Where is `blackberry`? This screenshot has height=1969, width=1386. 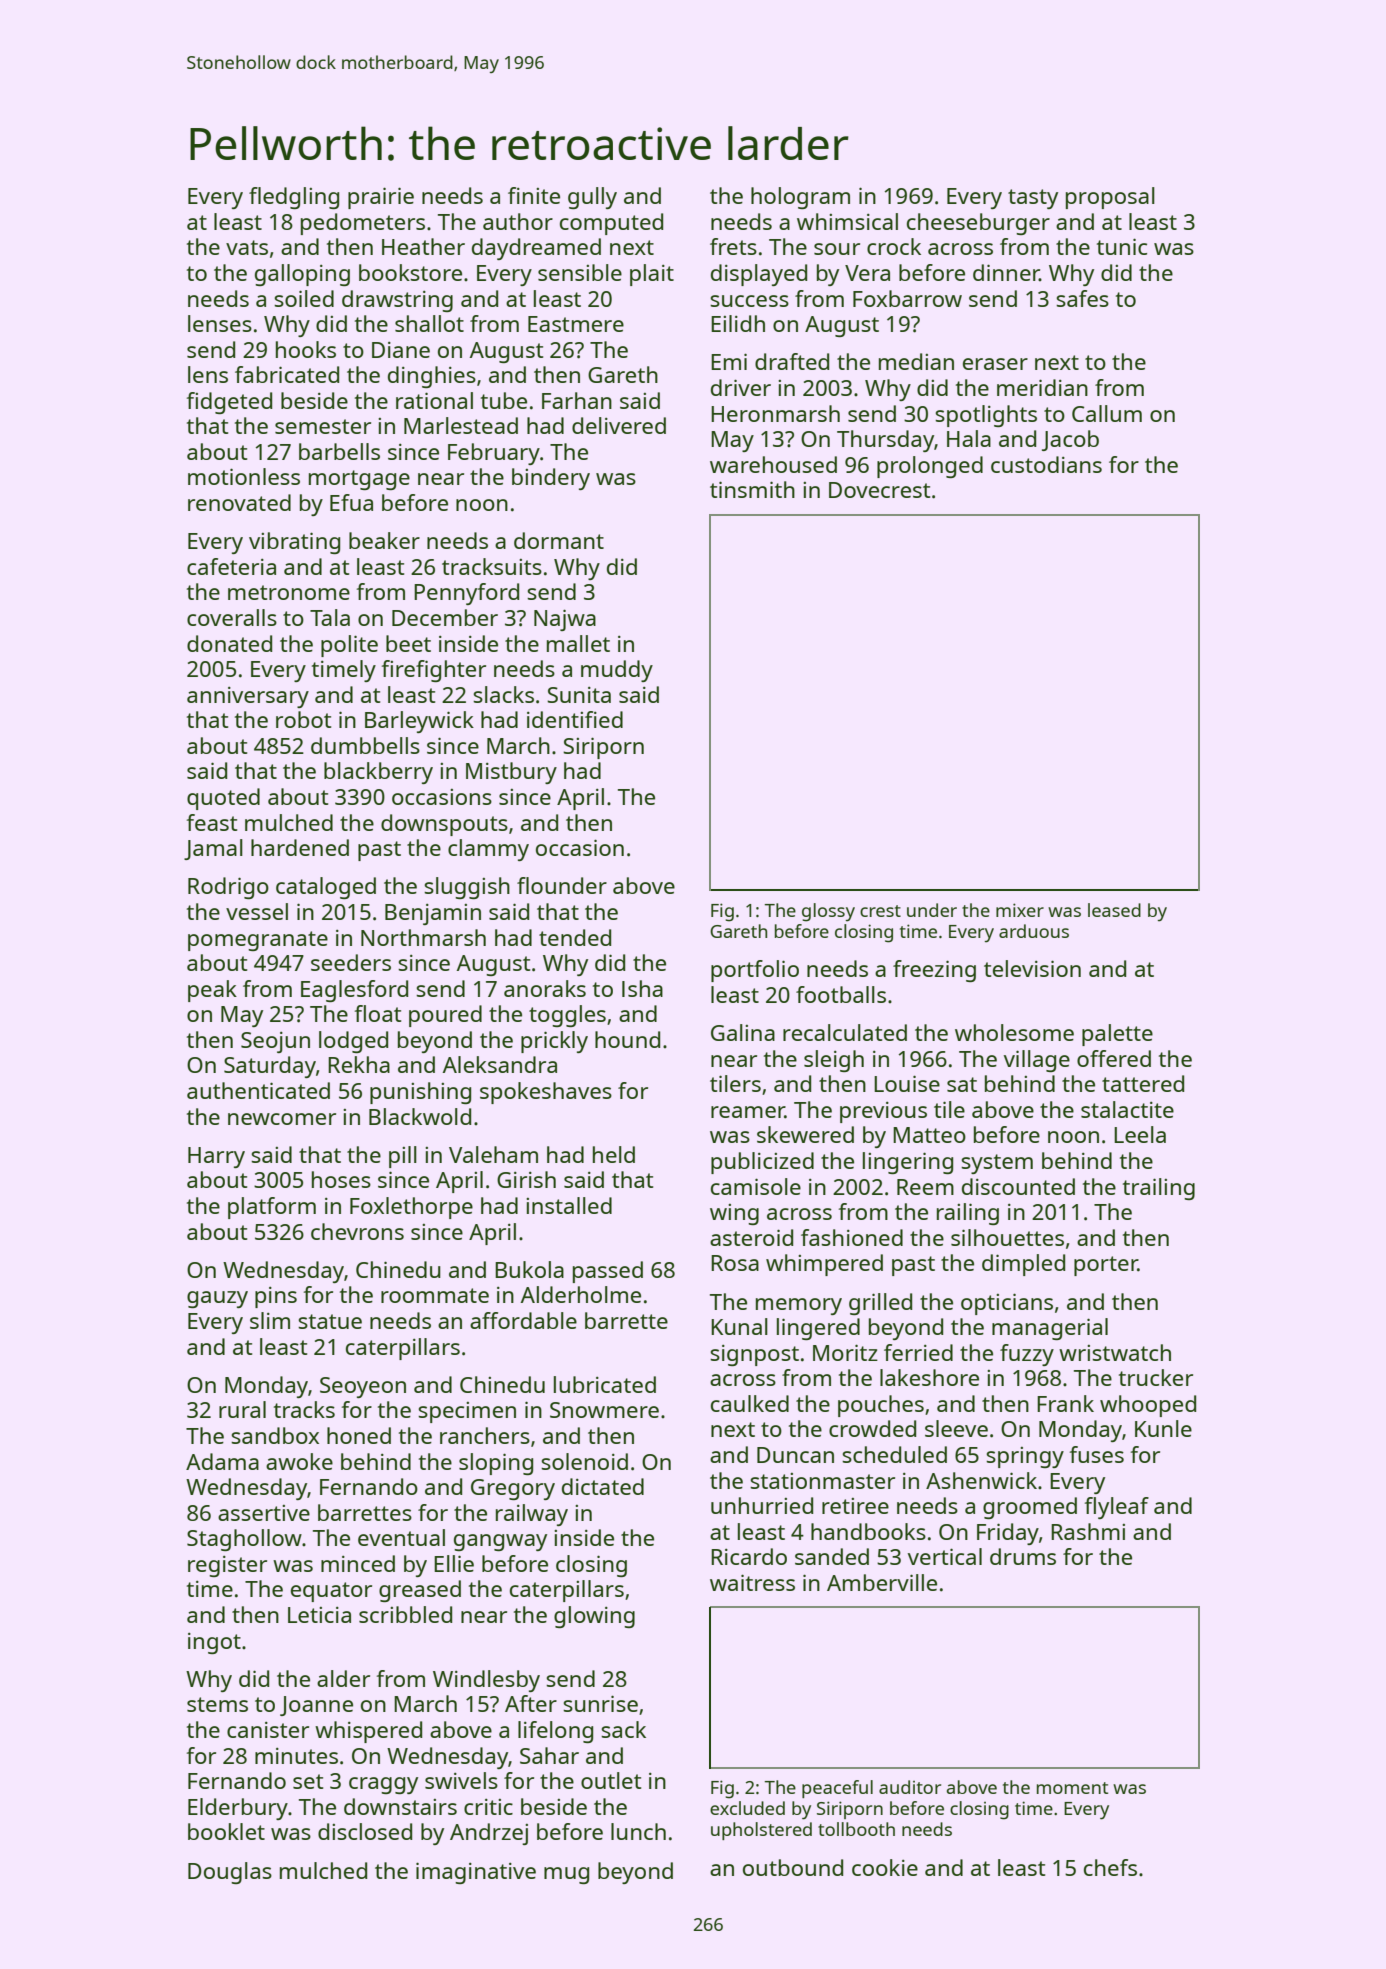
blackberry is located at coordinates (378, 773).
